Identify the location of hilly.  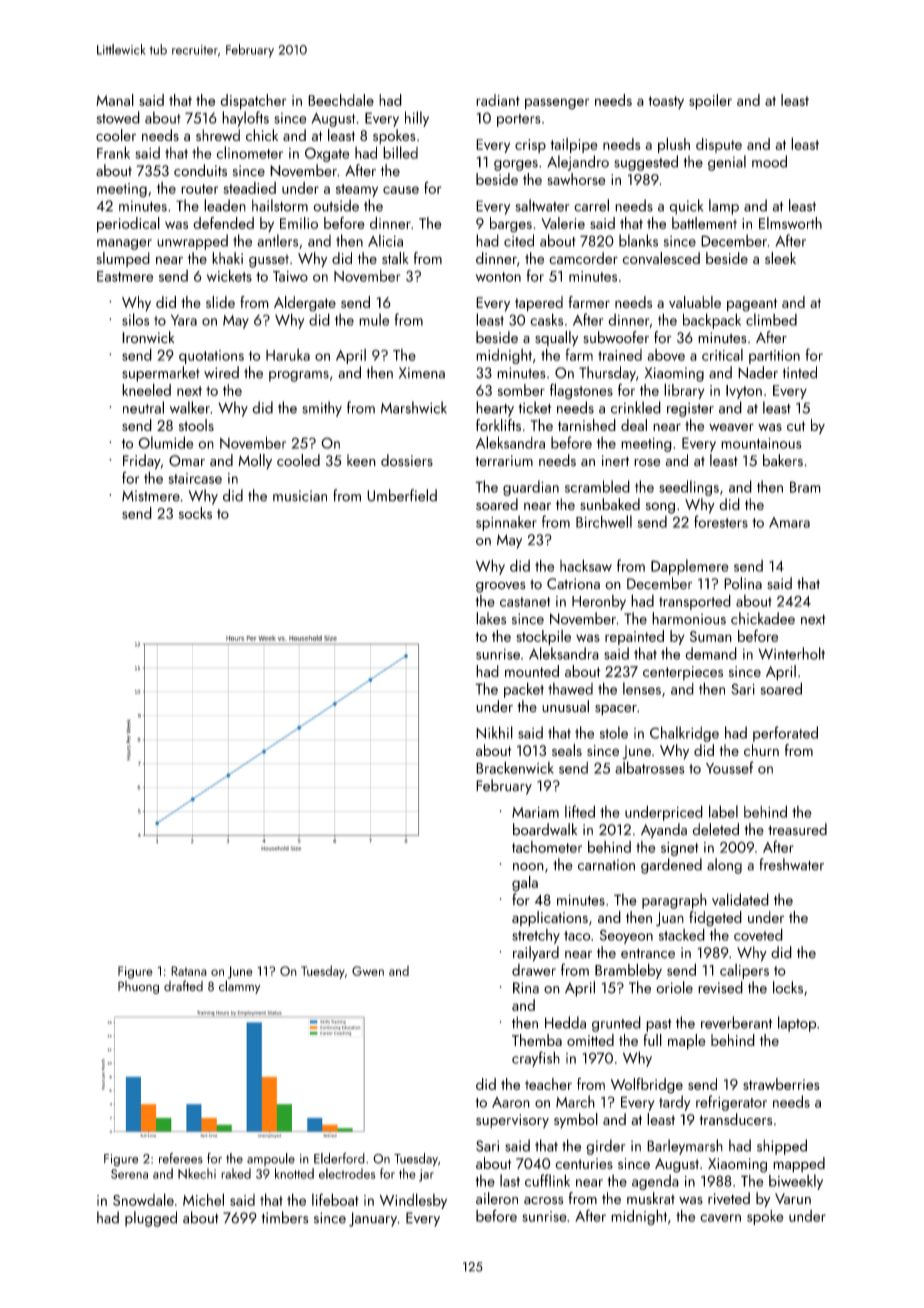
(417, 119).
